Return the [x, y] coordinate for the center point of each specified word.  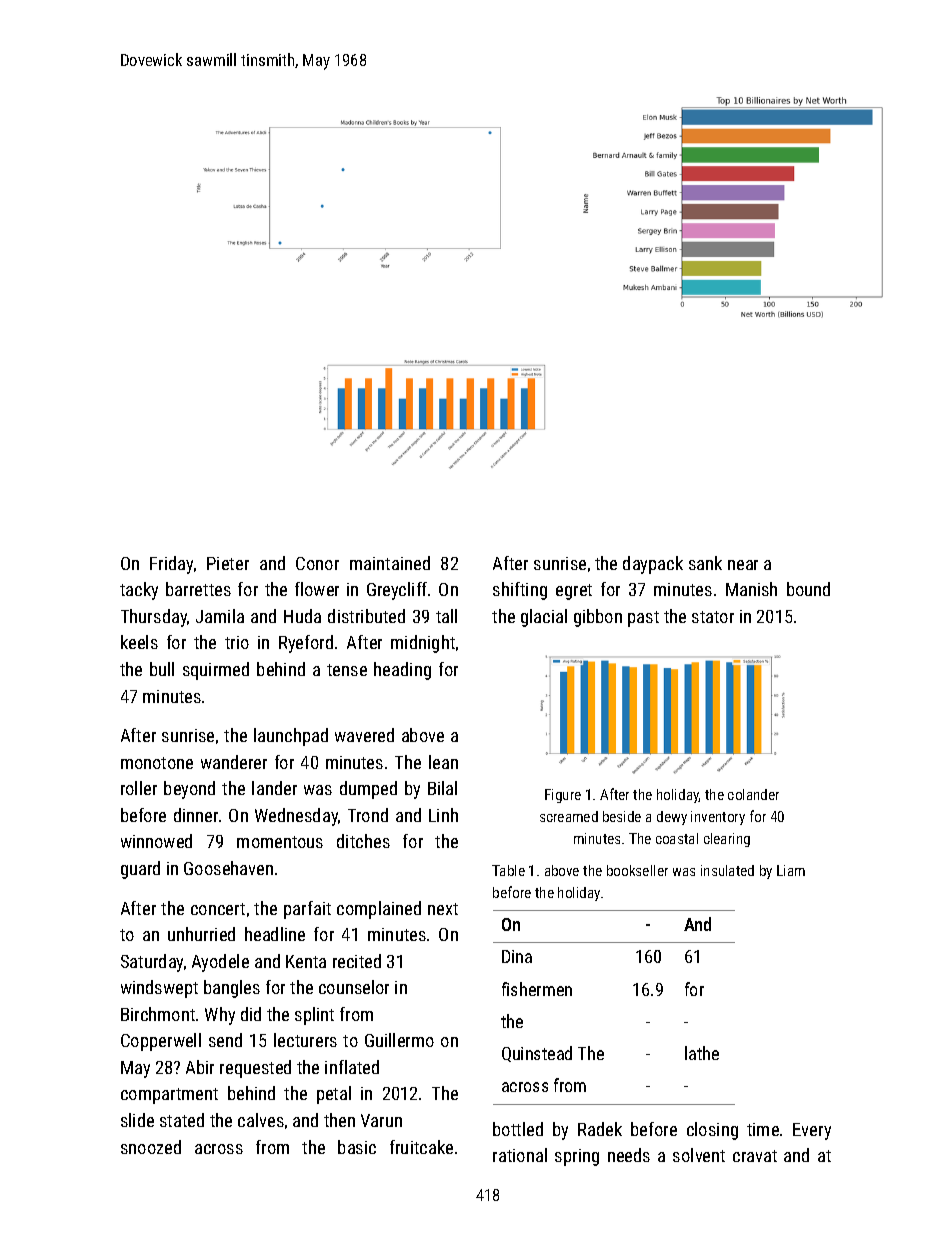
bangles [232, 989]
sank [705, 563]
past [643, 619]
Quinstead [537, 1054]
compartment [169, 1096]
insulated [727, 870]
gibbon [598, 618]
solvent [699, 1155]
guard [140, 870]
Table [508, 870]
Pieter [228, 563]
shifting [520, 591]
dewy [672, 818]
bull [162, 669]
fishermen [537, 989]
